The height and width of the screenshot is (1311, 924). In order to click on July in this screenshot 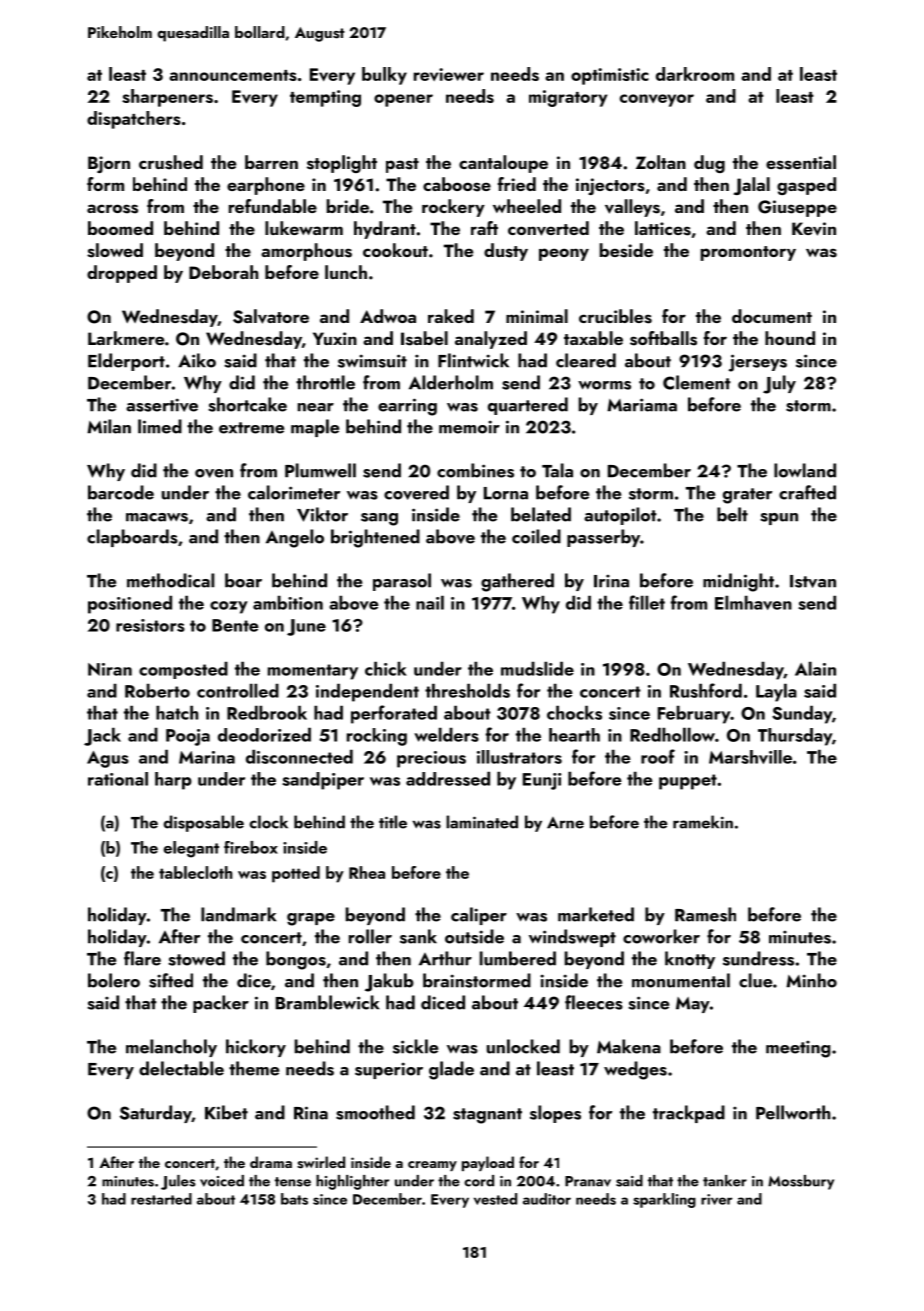, I will do `click(779, 384)`.
